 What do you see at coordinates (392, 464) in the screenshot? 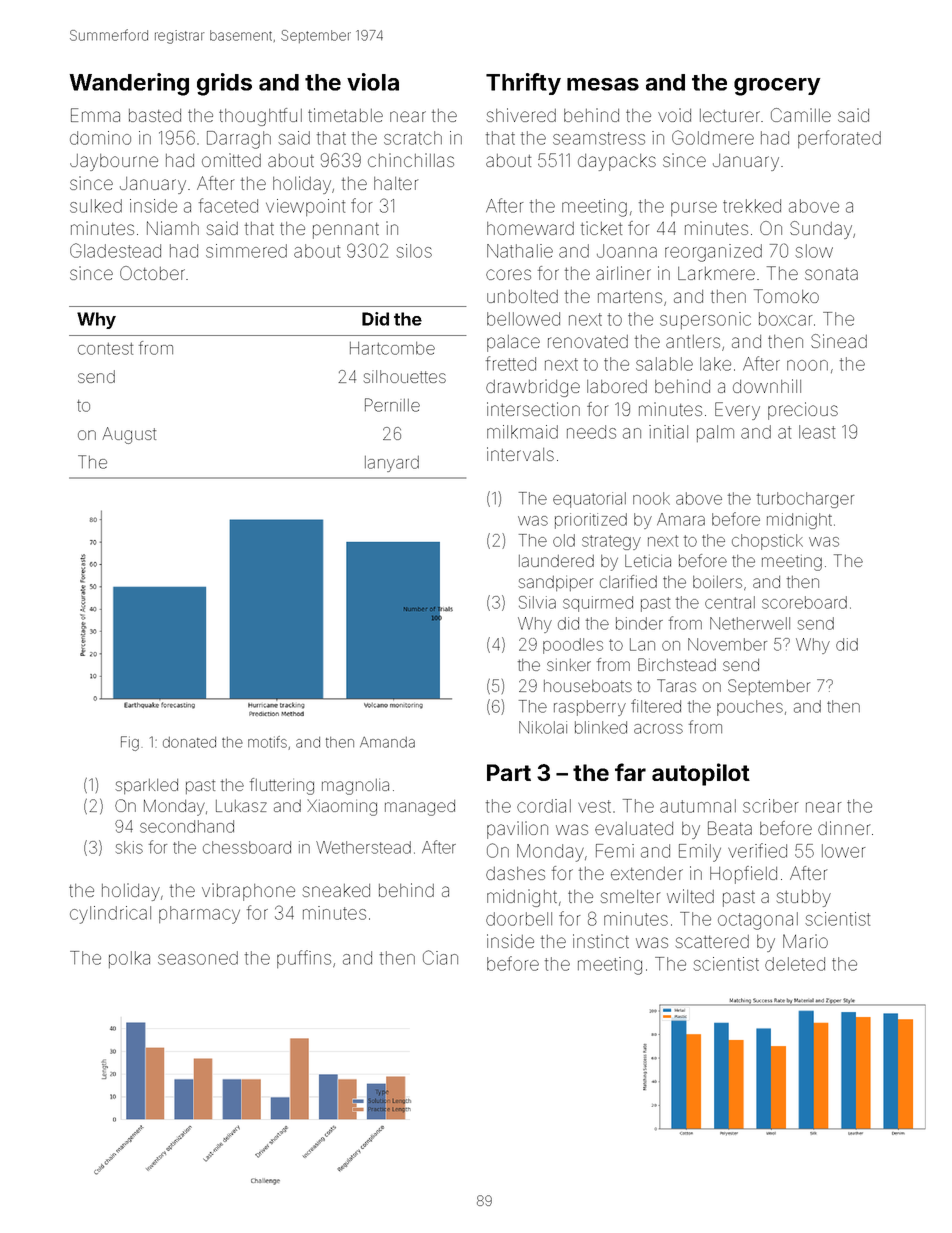
I see `lanyard` at bounding box center [392, 464].
